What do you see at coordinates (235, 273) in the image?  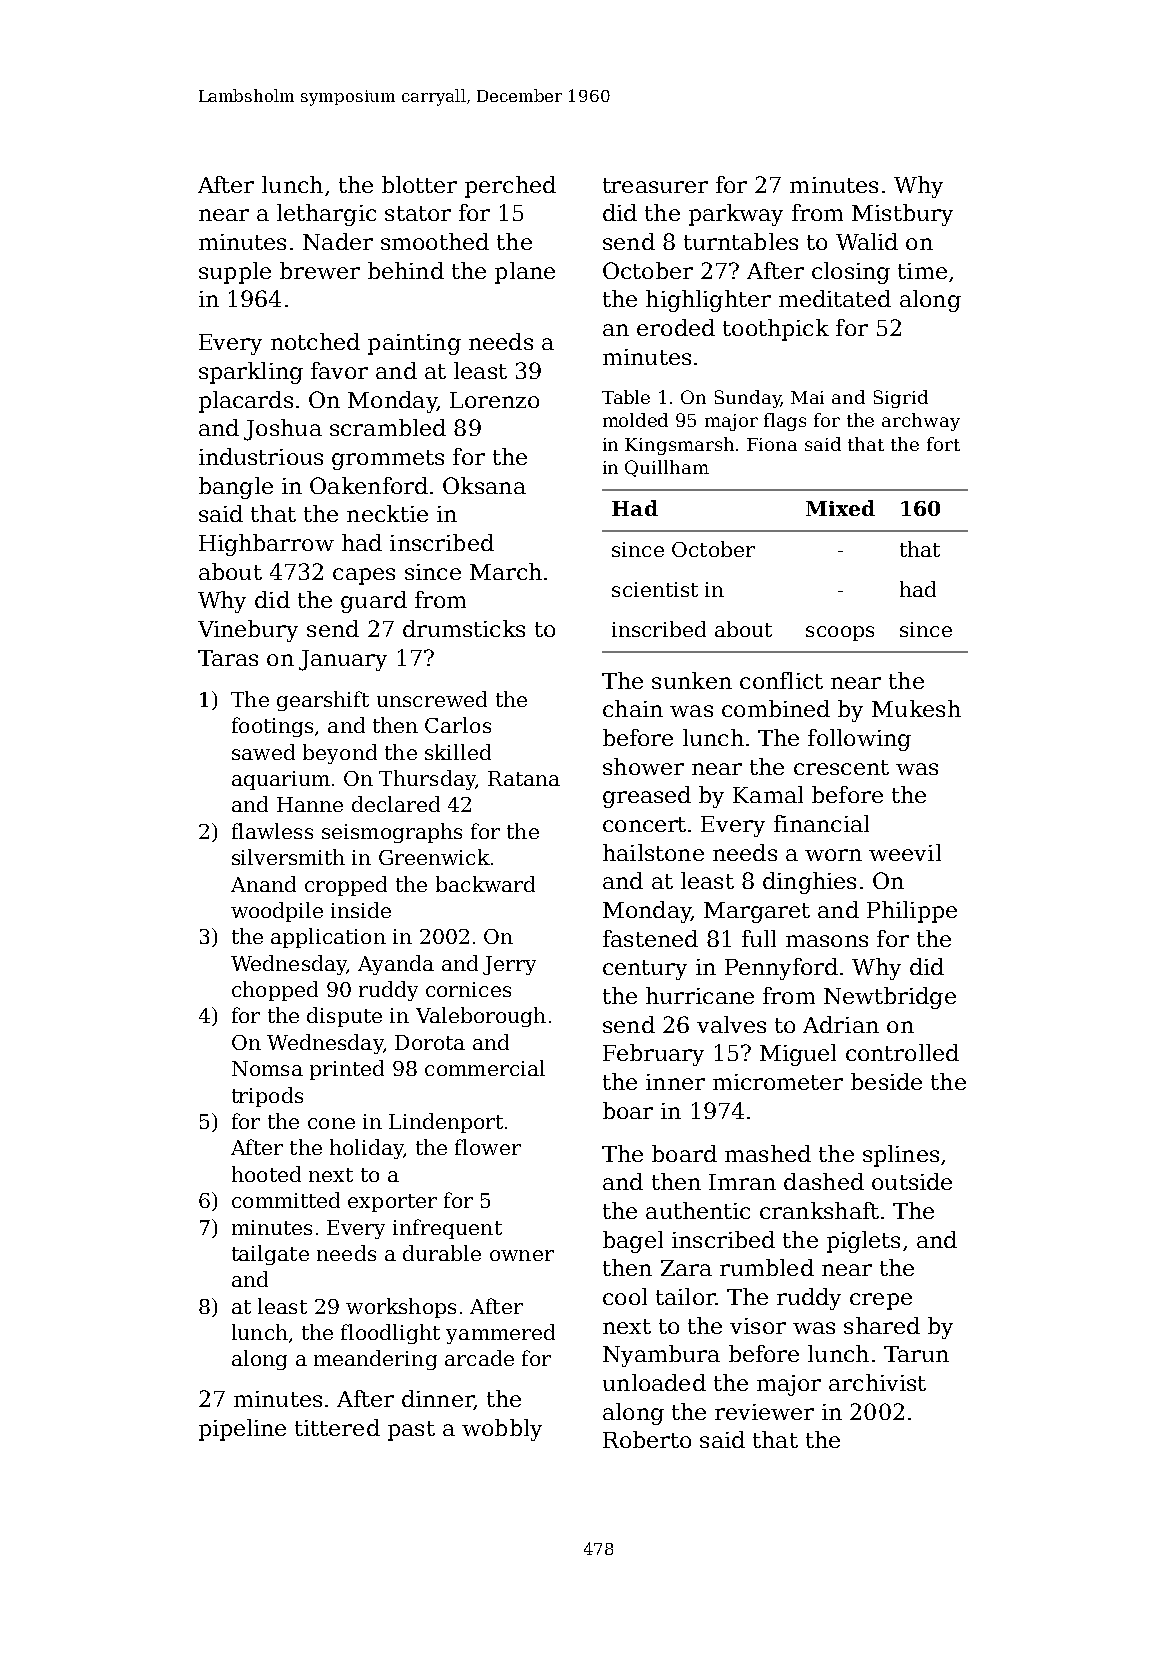 I see `supple` at bounding box center [235, 273].
